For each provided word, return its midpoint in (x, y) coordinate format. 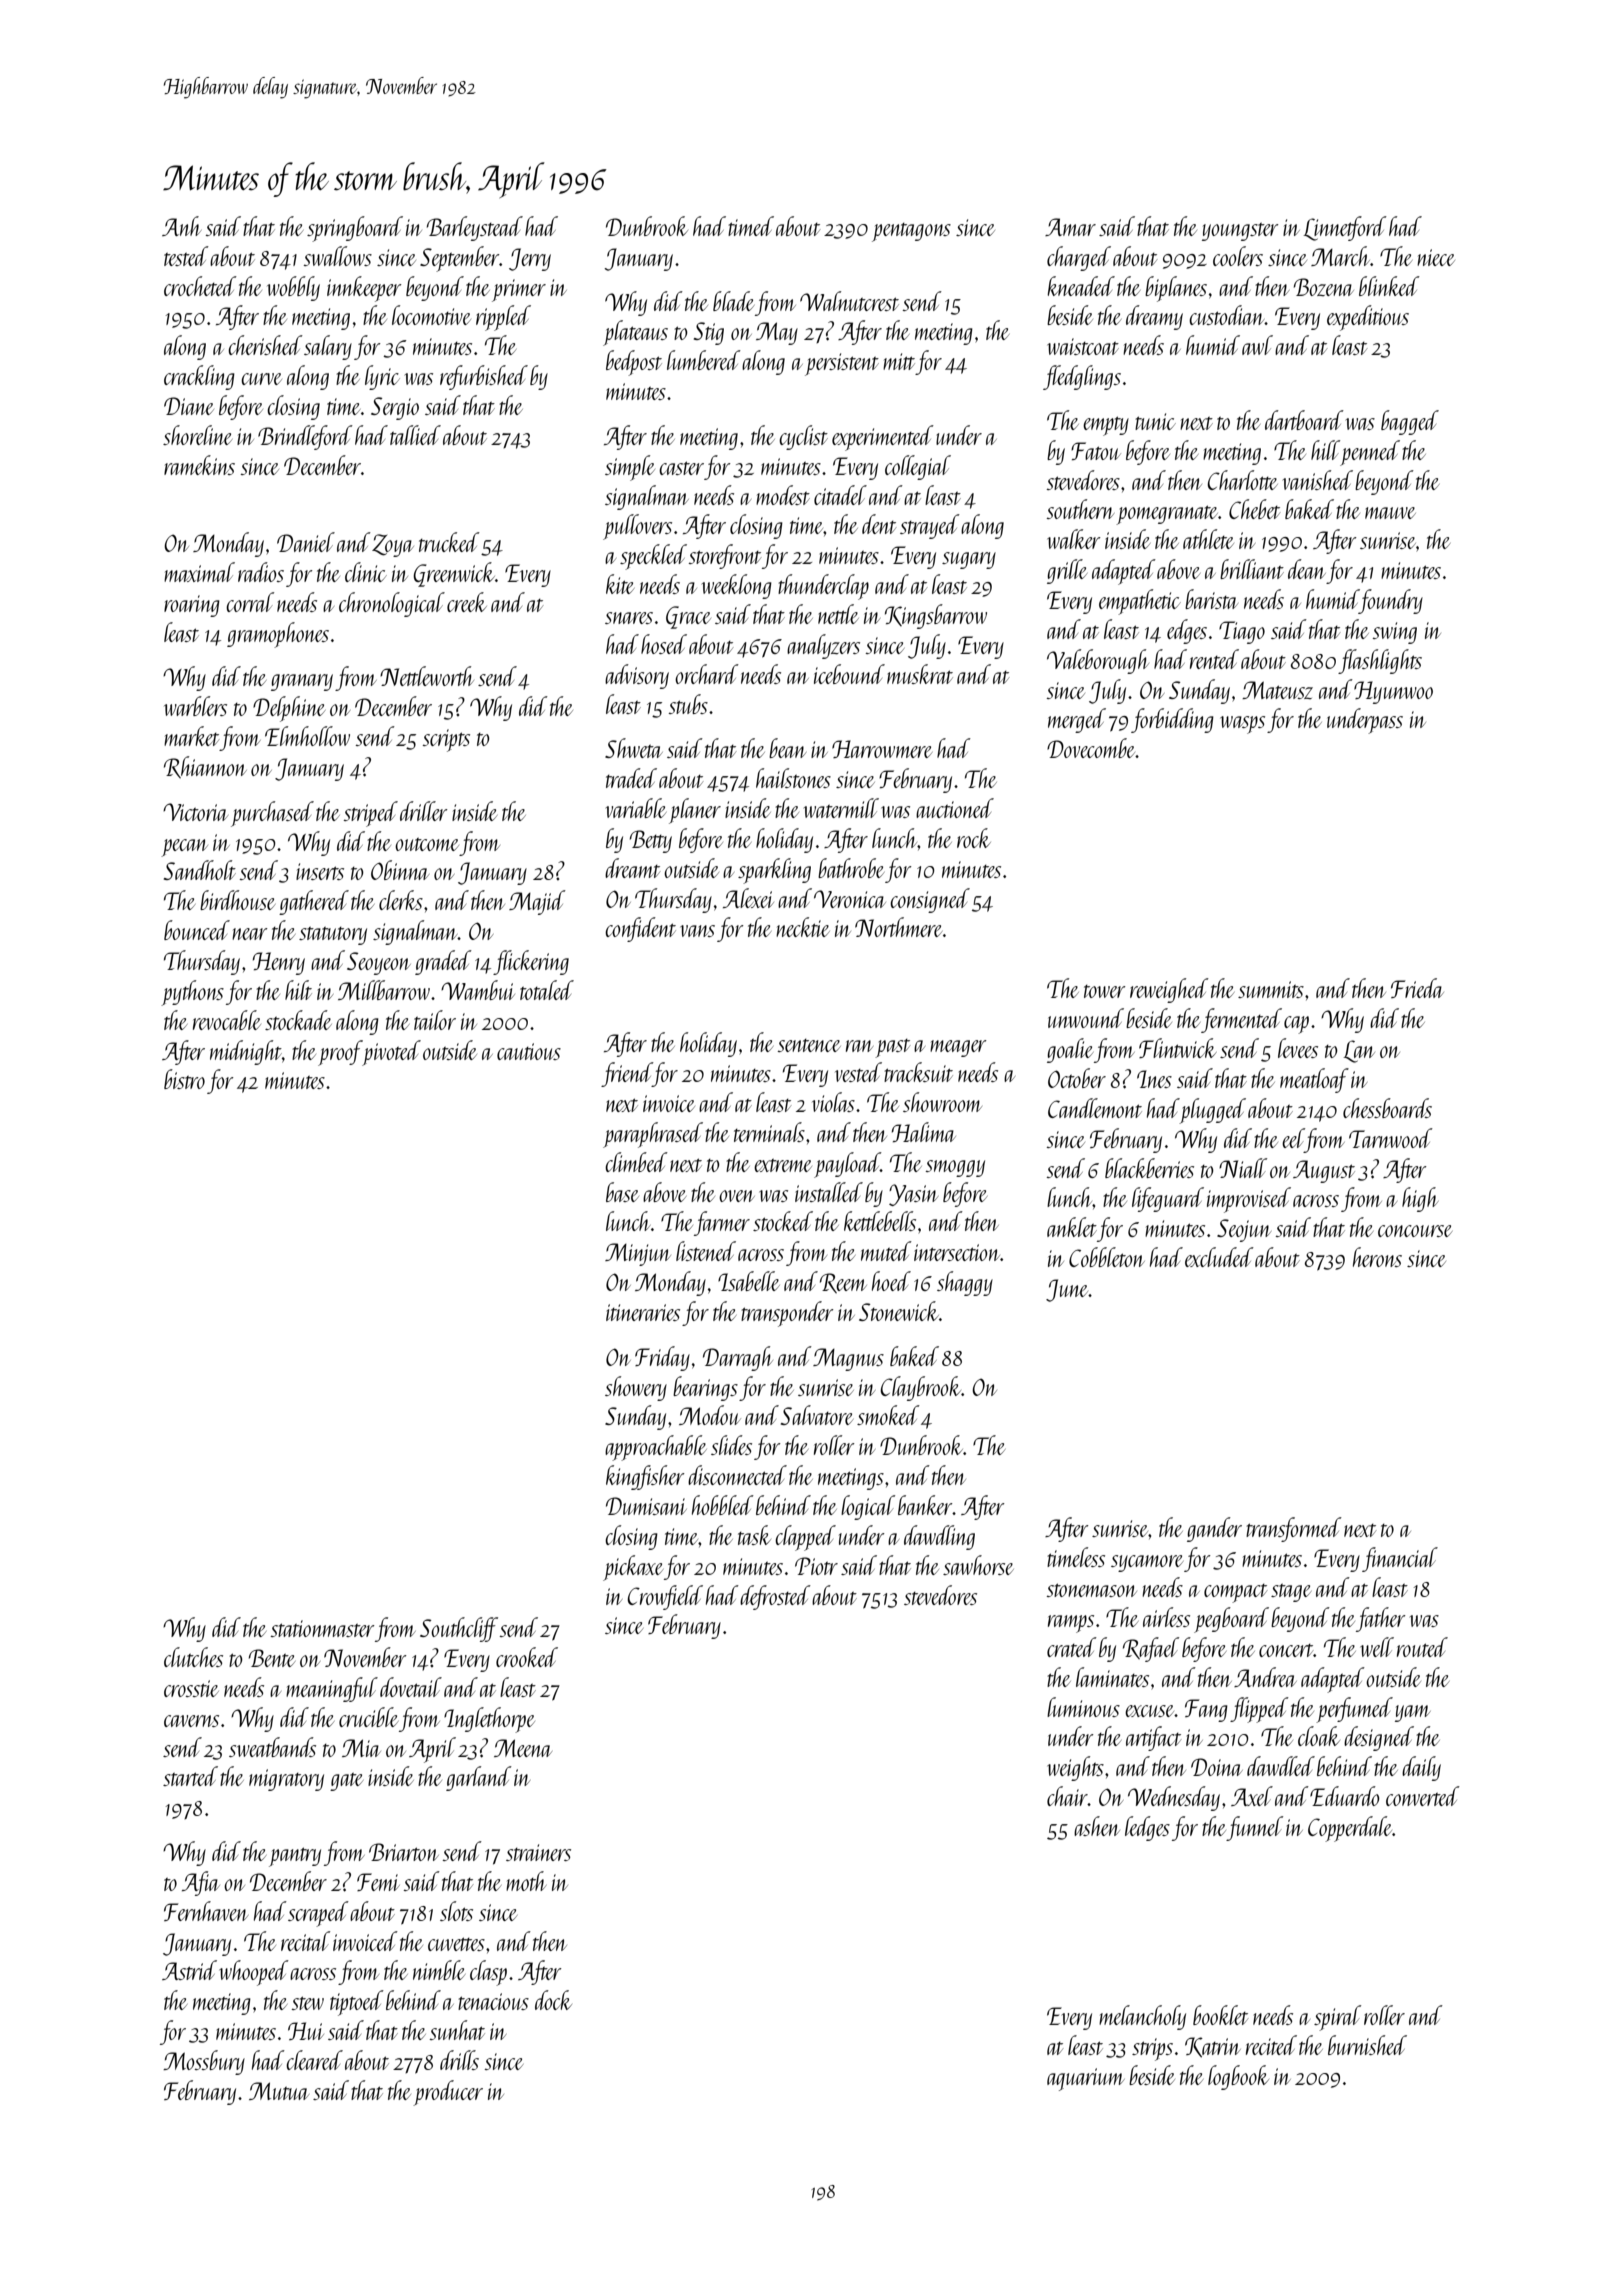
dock (553, 2000)
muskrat (920, 674)
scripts (446, 740)
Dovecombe (1091, 748)
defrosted (775, 1597)
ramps (1071, 1624)
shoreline (197, 435)
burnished (1367, 2045)
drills (459, 2060)
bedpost (634, 363)
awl (1257, 345)
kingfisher (645, 1477)
